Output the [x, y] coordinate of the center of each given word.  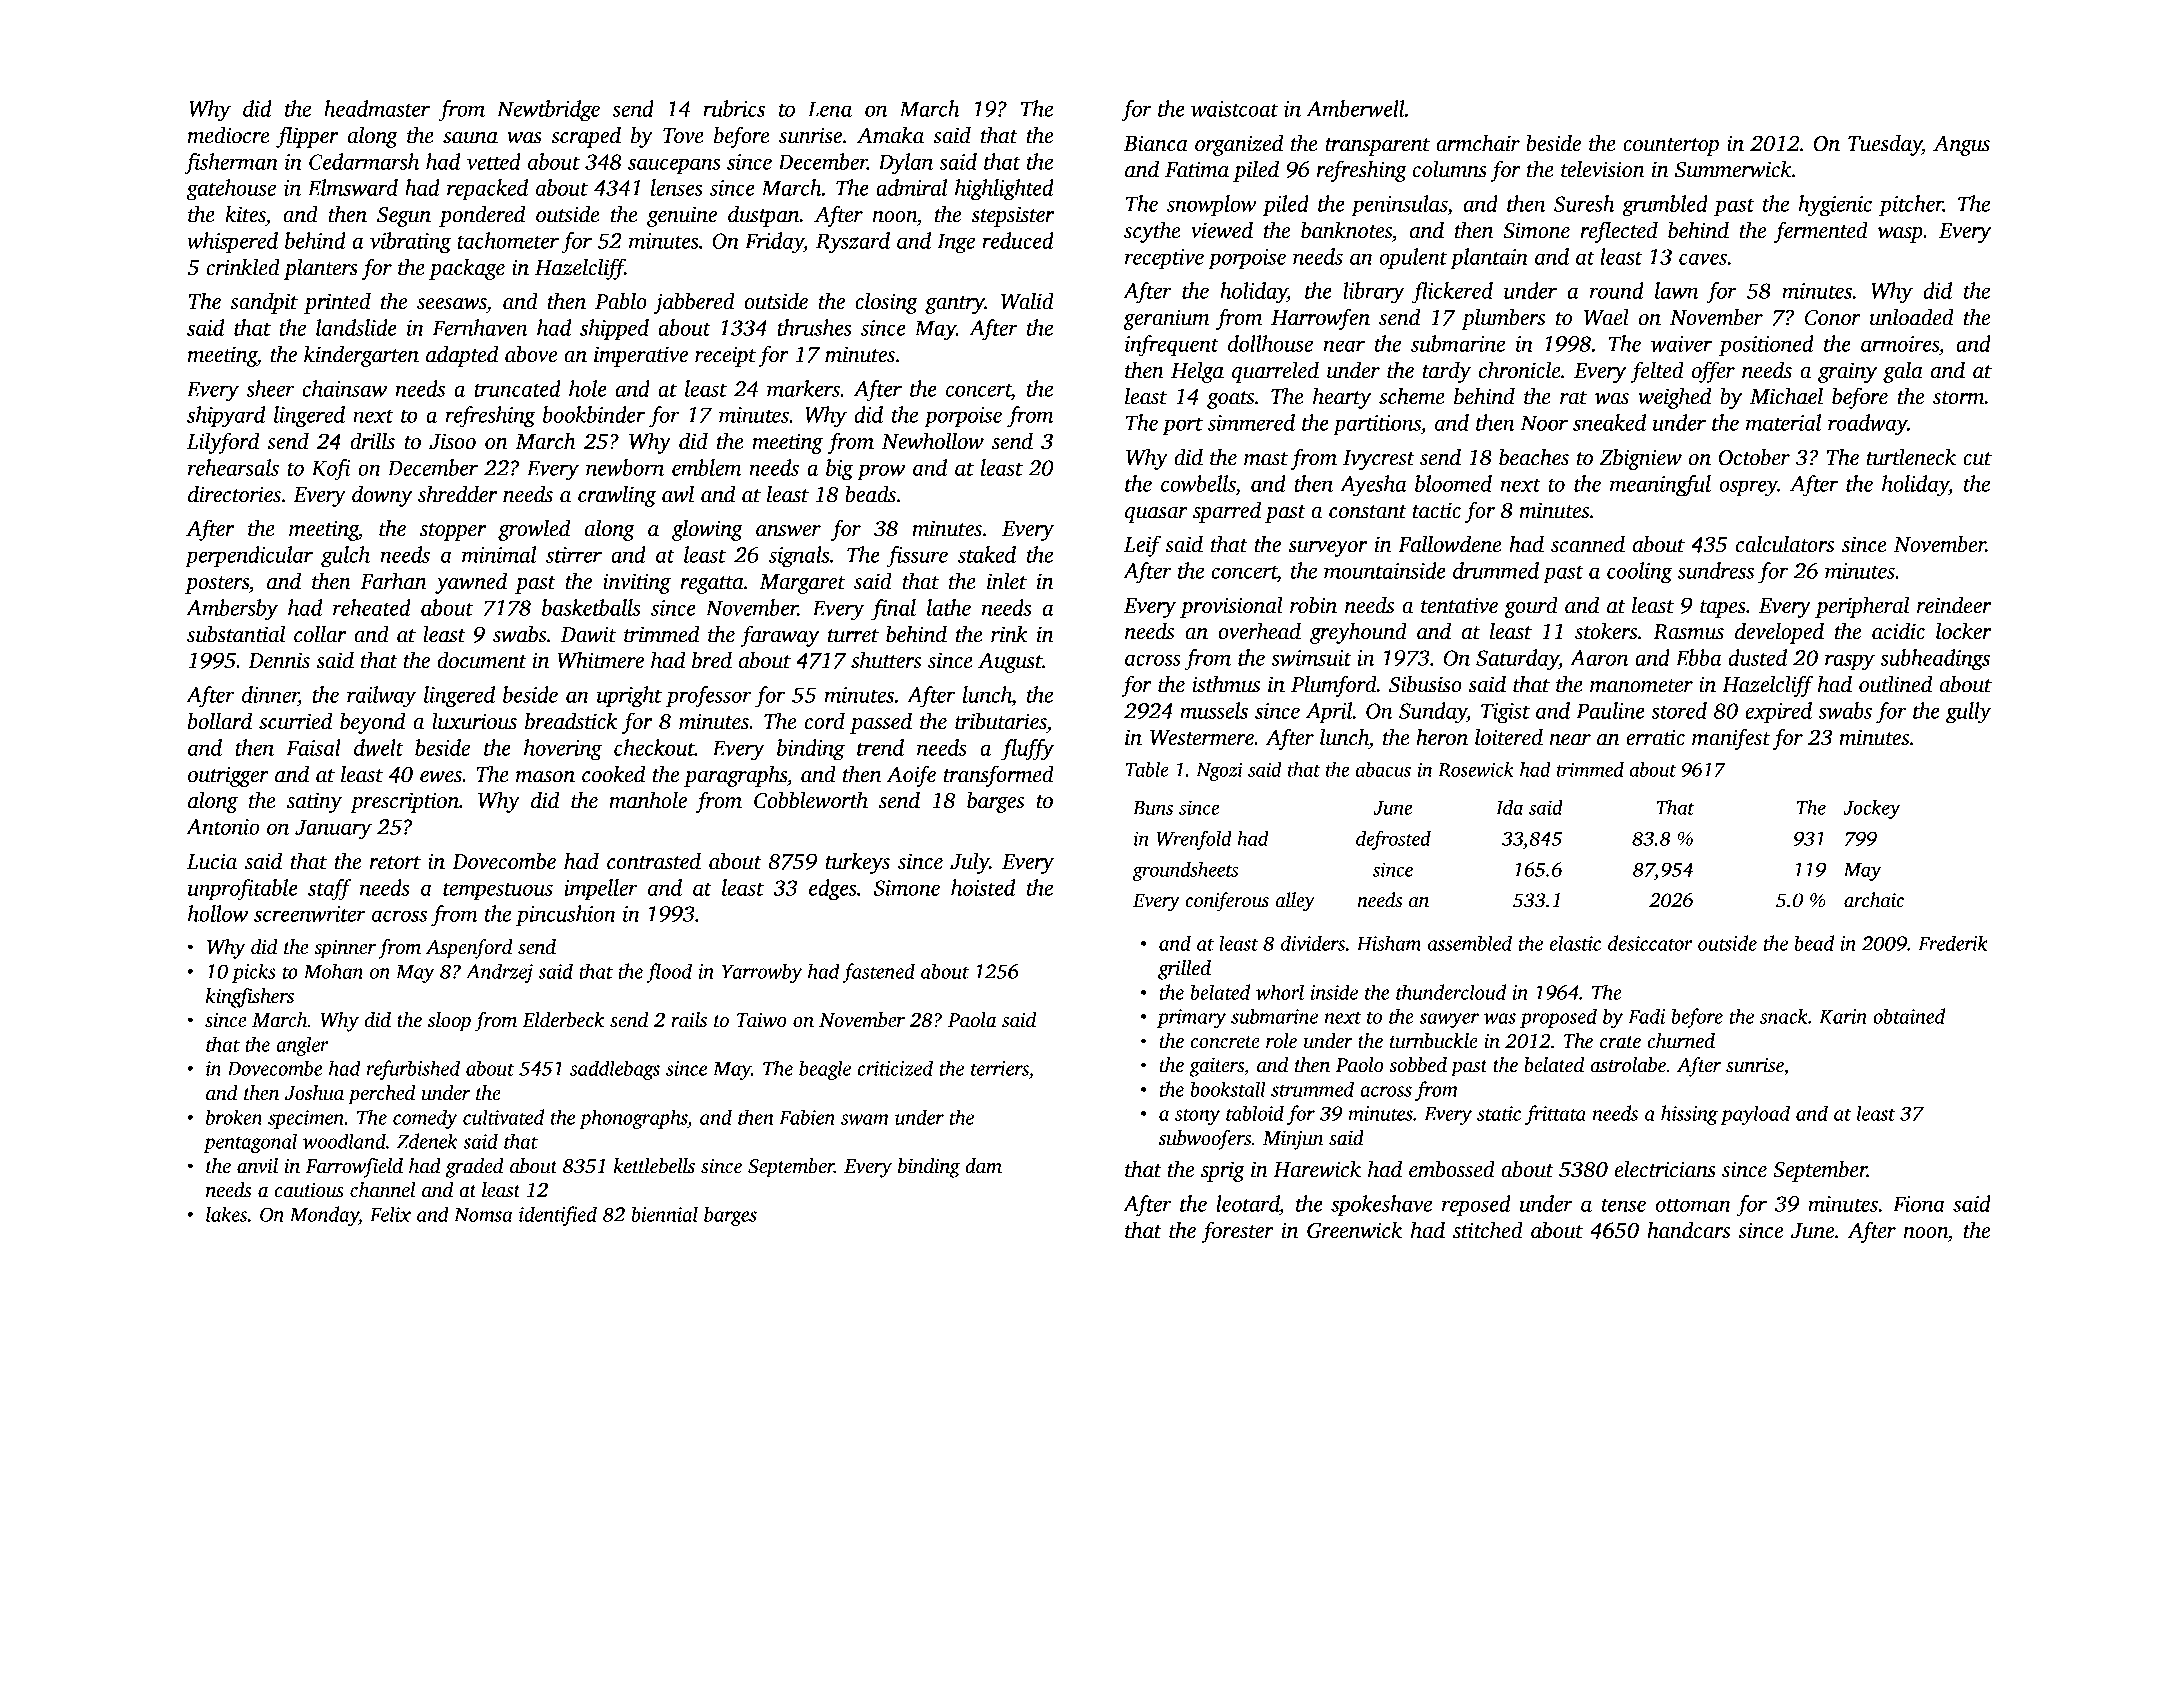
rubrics [734, 108]
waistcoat [1234, 109]
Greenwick [1354, 1230]
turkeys [858, 863]
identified [558, 1216]
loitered [1509, 737]
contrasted [654, 861]
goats [1231, 400]
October [1754, 457]
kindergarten [361, 356]
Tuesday [1885, 145]
